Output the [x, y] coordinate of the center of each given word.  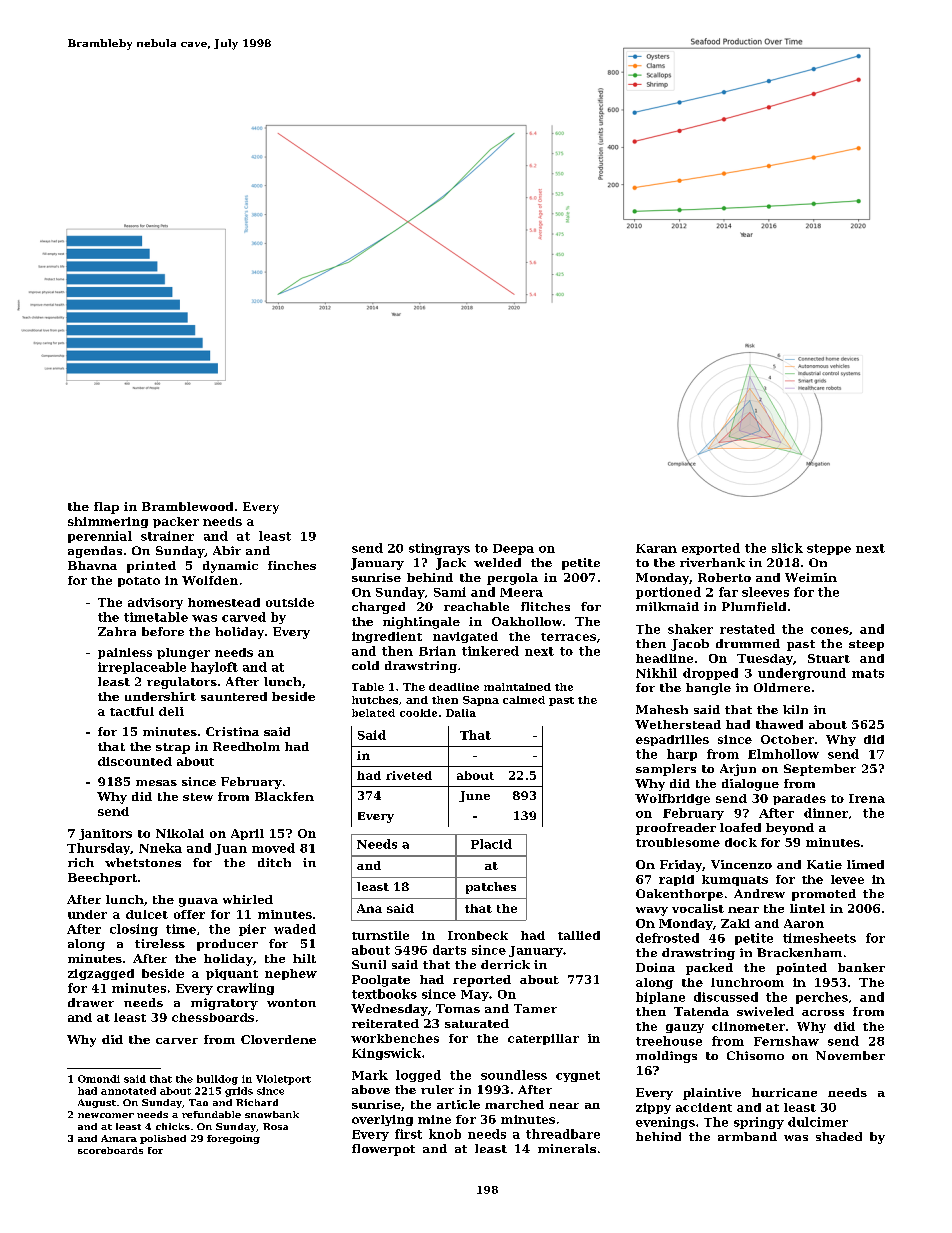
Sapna [481, 701]
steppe [829, 549]
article [458, 1104]
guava [198, 902]
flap [106, 508]
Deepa [513, 549]
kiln [795, 709]
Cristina [232, 731]
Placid [491, 844]
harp [682, 755]
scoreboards [110, 1150]
